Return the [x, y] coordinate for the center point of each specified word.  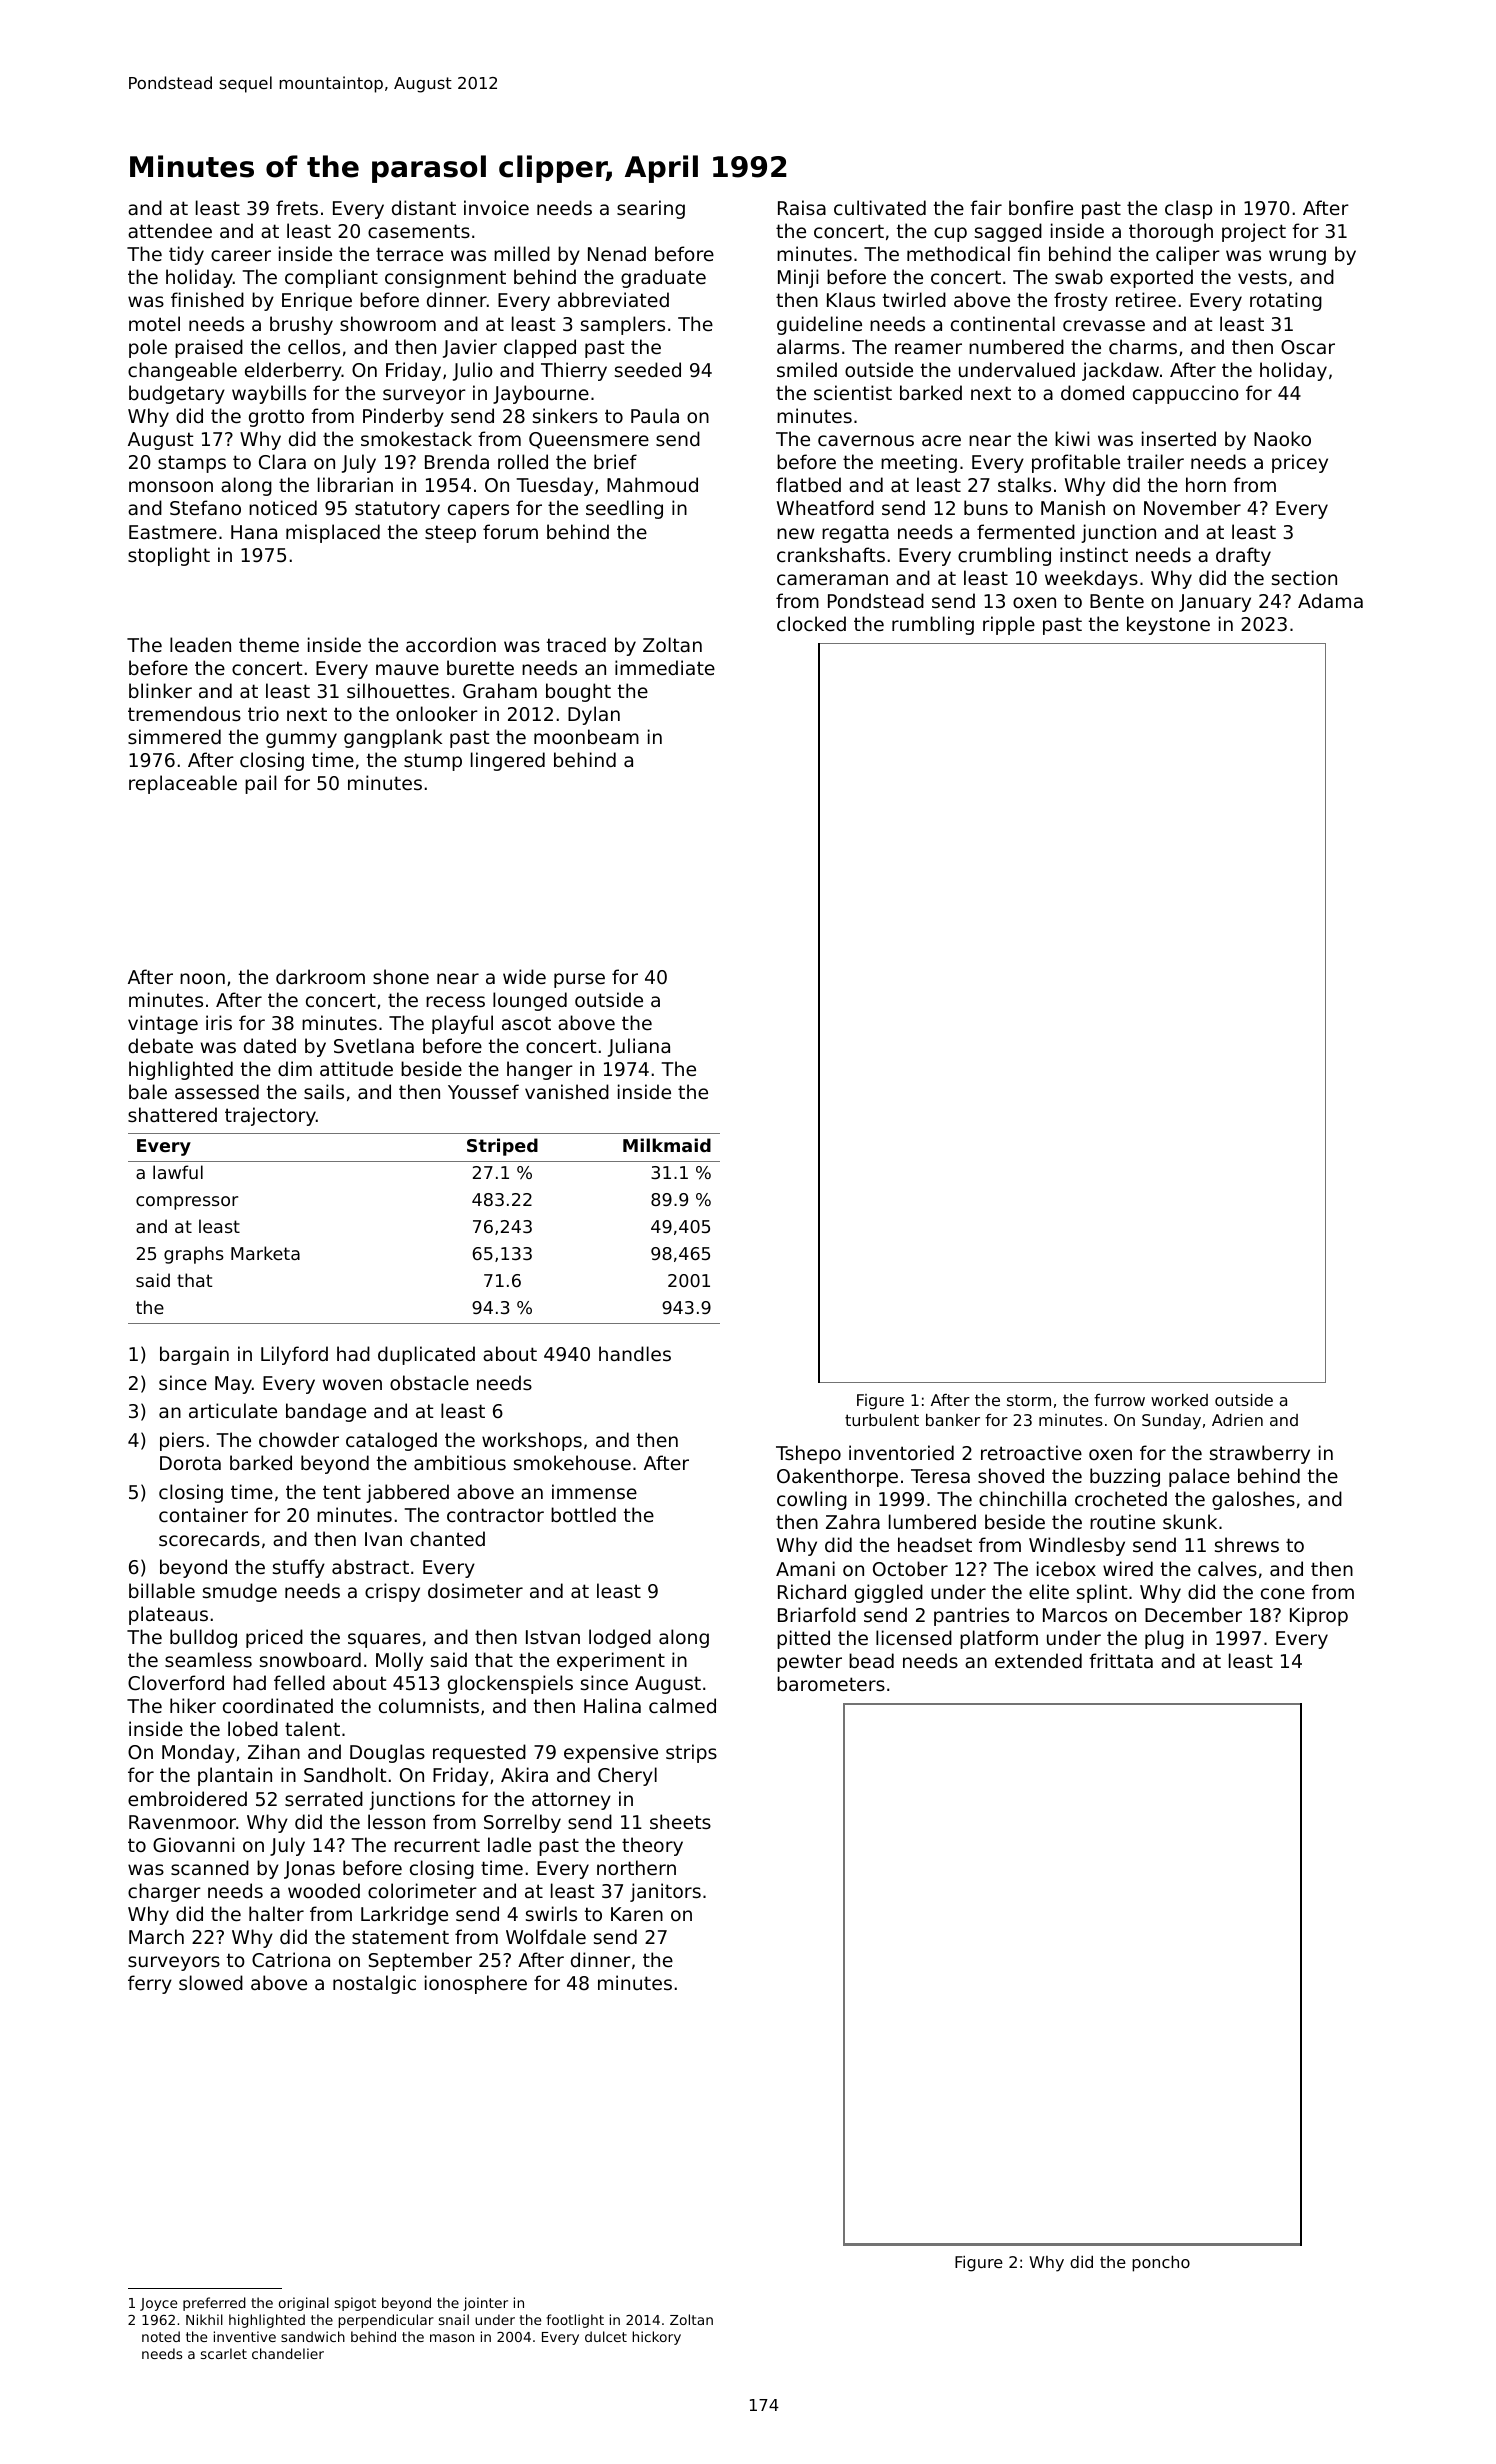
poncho [1161, 2264]
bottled [583, 1514]
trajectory [270, 1116]
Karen [637, 1914]
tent [342, 1492]
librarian [355, 484]
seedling [624, 509]
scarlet [224, 2353]
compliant [331, 278]
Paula [655, 415]
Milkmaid [667, 1145]
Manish [1073, 507]
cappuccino [1186, 394]
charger [164, 1892]
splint [1102, 1593]
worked [1179, 1400]
